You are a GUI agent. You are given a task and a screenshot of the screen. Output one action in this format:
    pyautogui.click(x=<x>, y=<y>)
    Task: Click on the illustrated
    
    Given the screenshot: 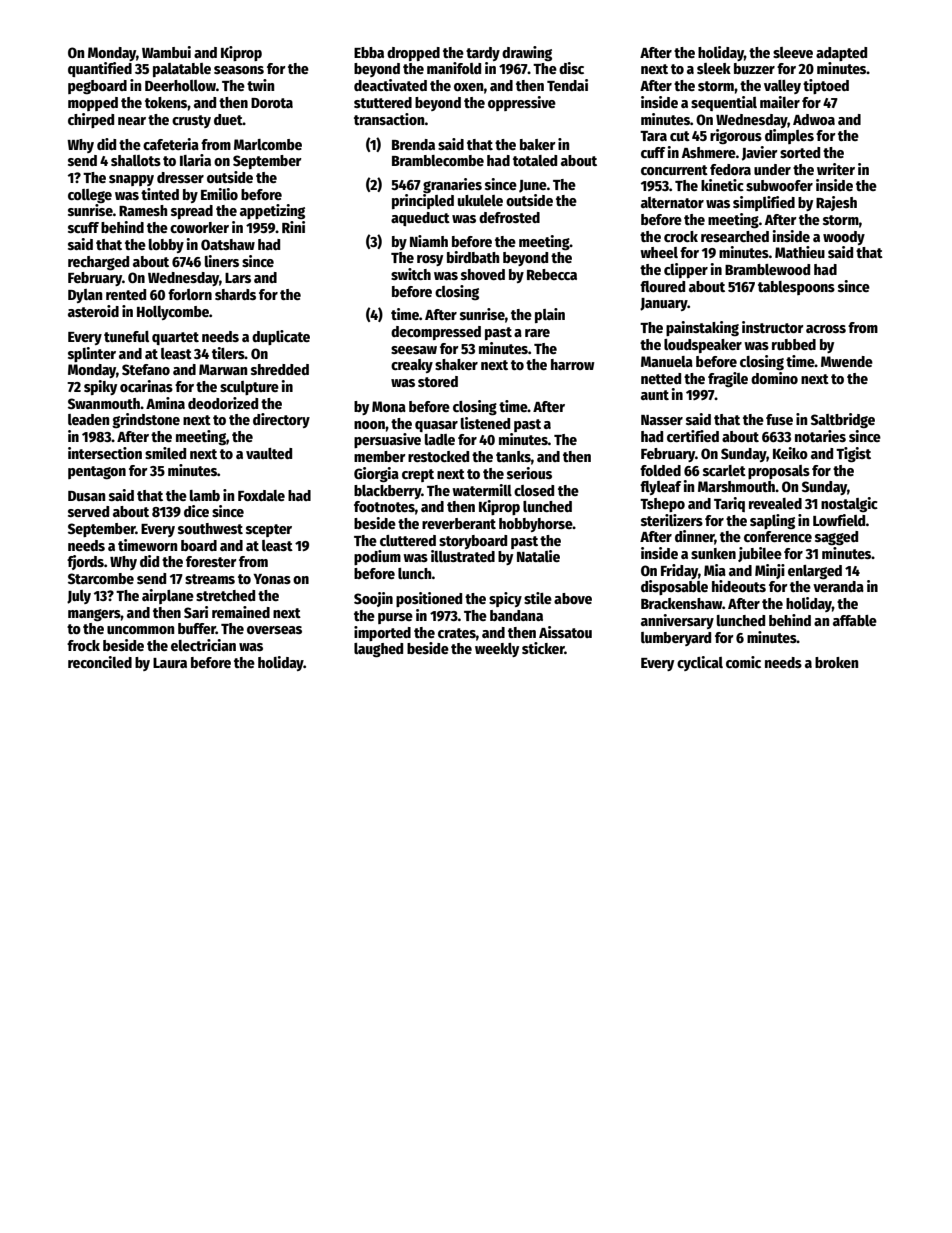 What is the action you would take?
    pyautogui.click(x=463, y=556)
